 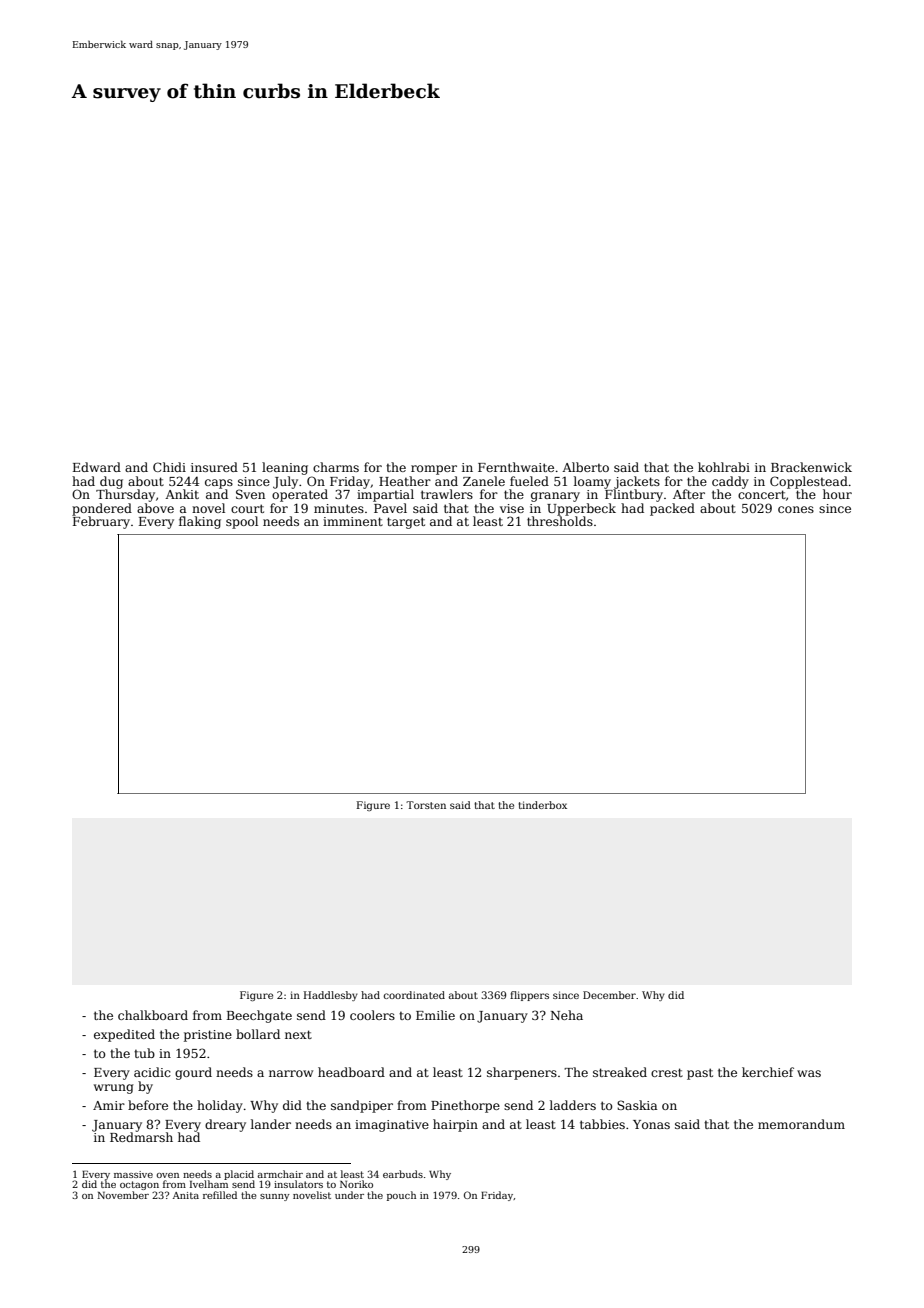 What do you see at coordinates (566, 1015) in the screenshot?
I see `Neha` at bounding box center [566, 1015].
